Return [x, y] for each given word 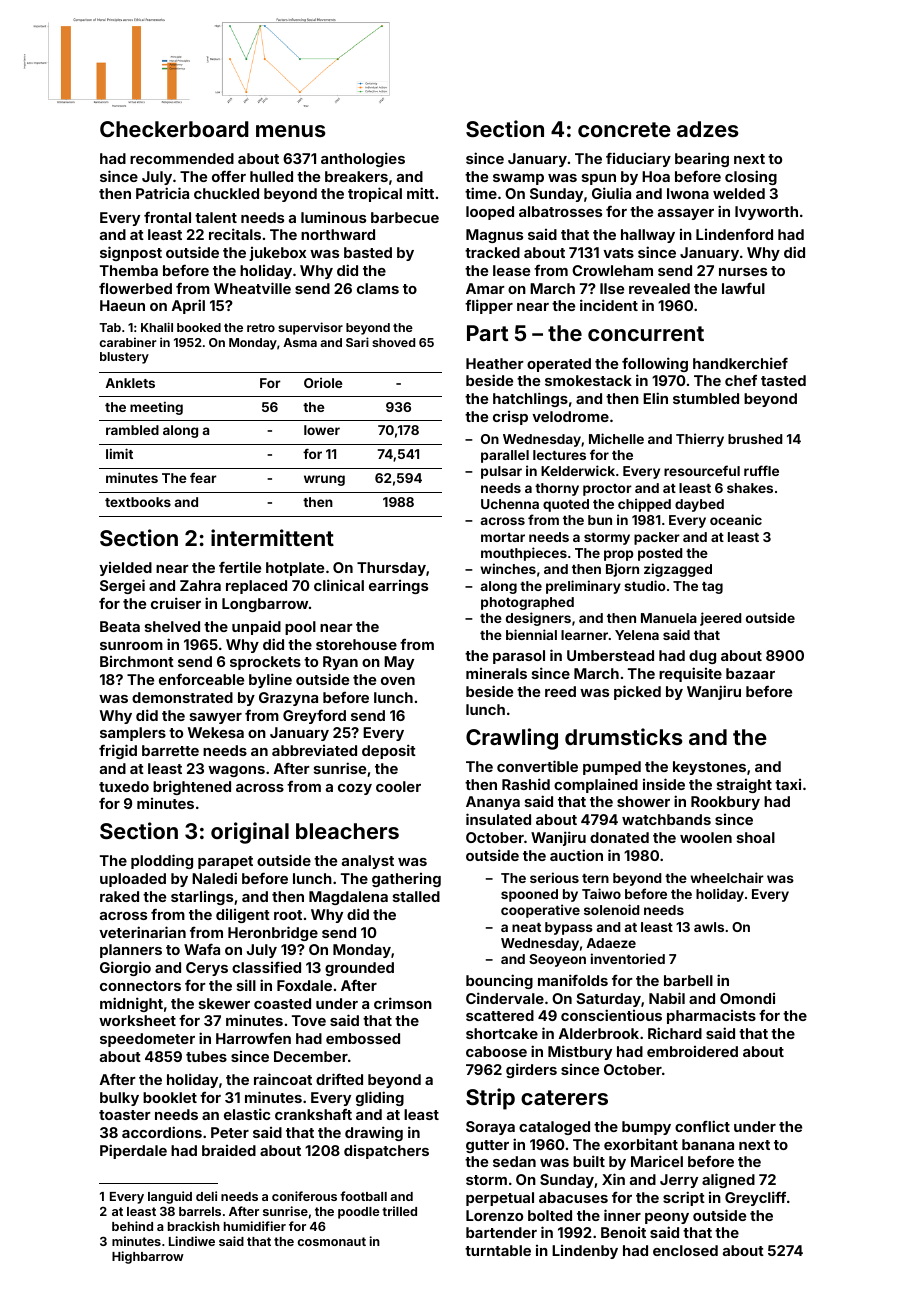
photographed [527, 603]
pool [300, 628]
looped [490, 213]
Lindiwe [192, 1241]
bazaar [750, 673]
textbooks [138, 502]
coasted [282, 1003]
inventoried [628, 958]
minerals [496, 673]
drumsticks [624, 736]
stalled [416, 896]
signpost [131, 253]
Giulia [611, 193]
